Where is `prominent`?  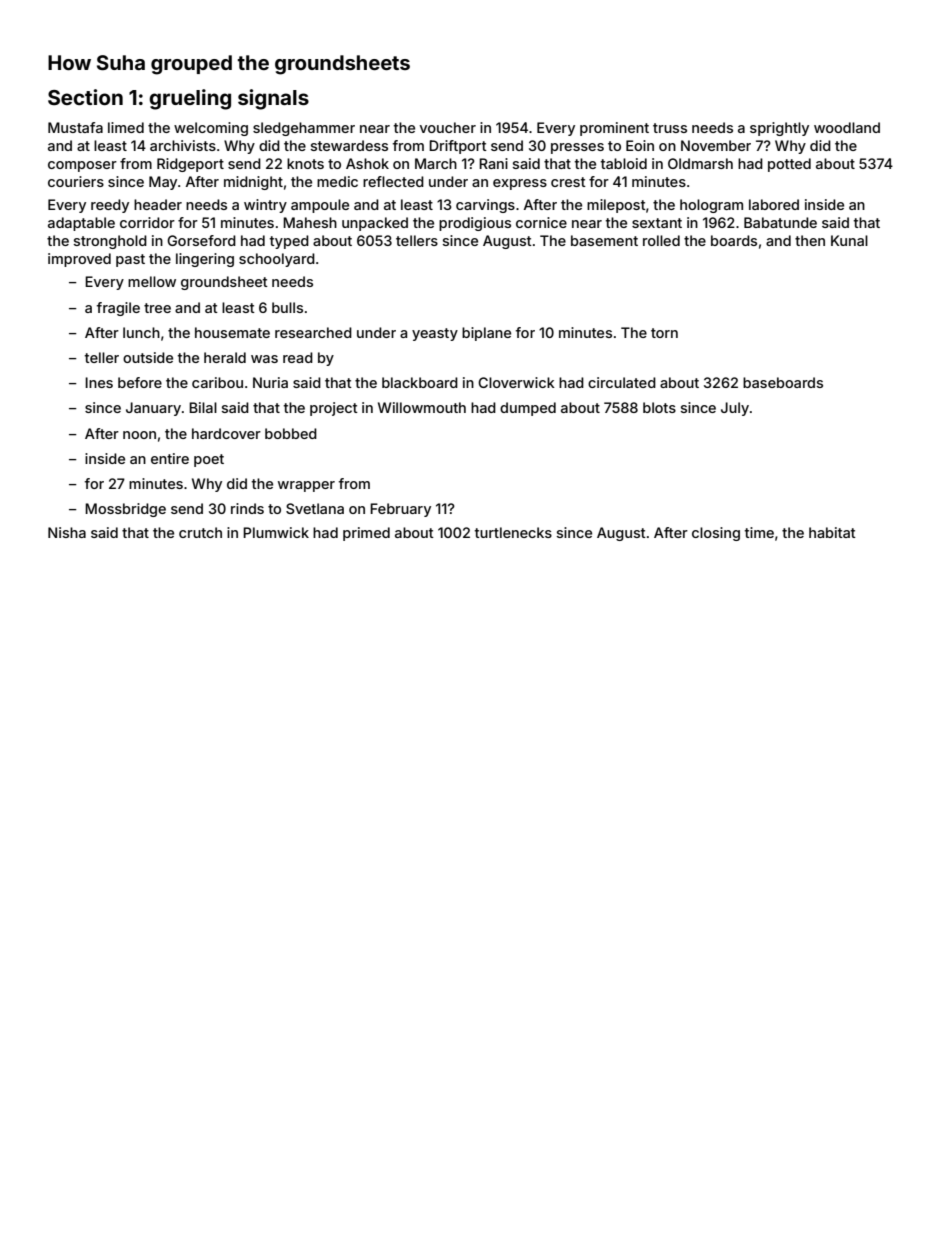 prominent is located at coordinates (614, 129).
